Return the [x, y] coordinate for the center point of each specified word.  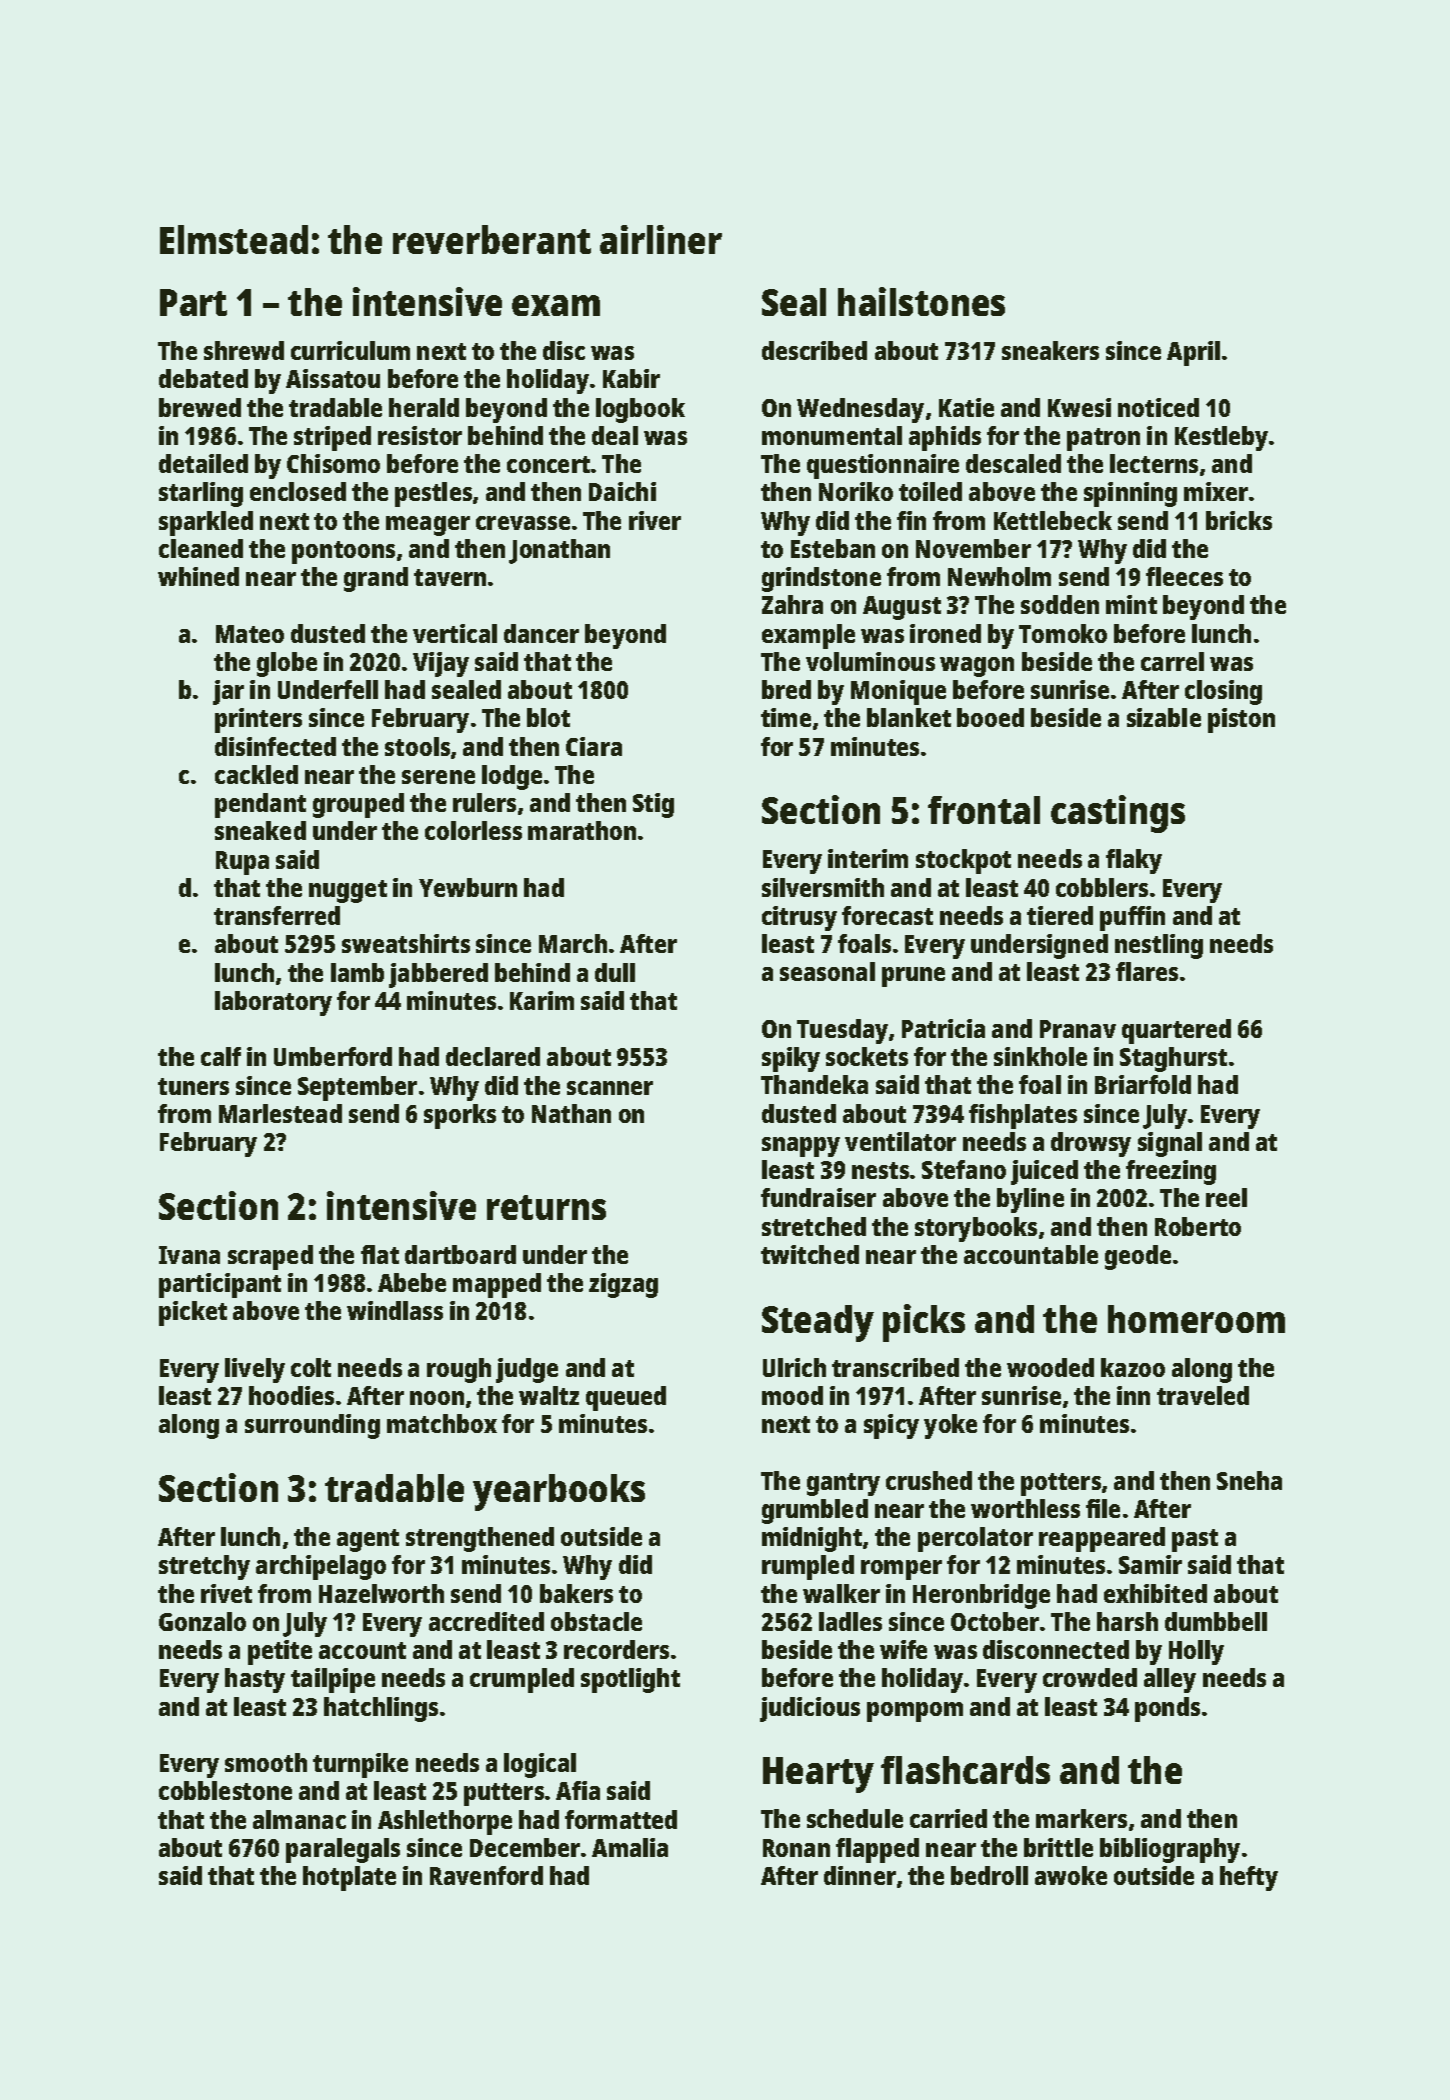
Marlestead [280, 1113]
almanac [299, 1819]
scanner [610, 1088]
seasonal [827, 971]
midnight [812, 1539]
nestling [1159, 946]
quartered [1176, 1031]
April [1193, 353]
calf [221, 1056]
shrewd [244, 350]
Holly [1196, 1652]
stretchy [204, 1567]
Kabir [631, 378]
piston [1241, 720]
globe [287, 664]
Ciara [594, 746]
